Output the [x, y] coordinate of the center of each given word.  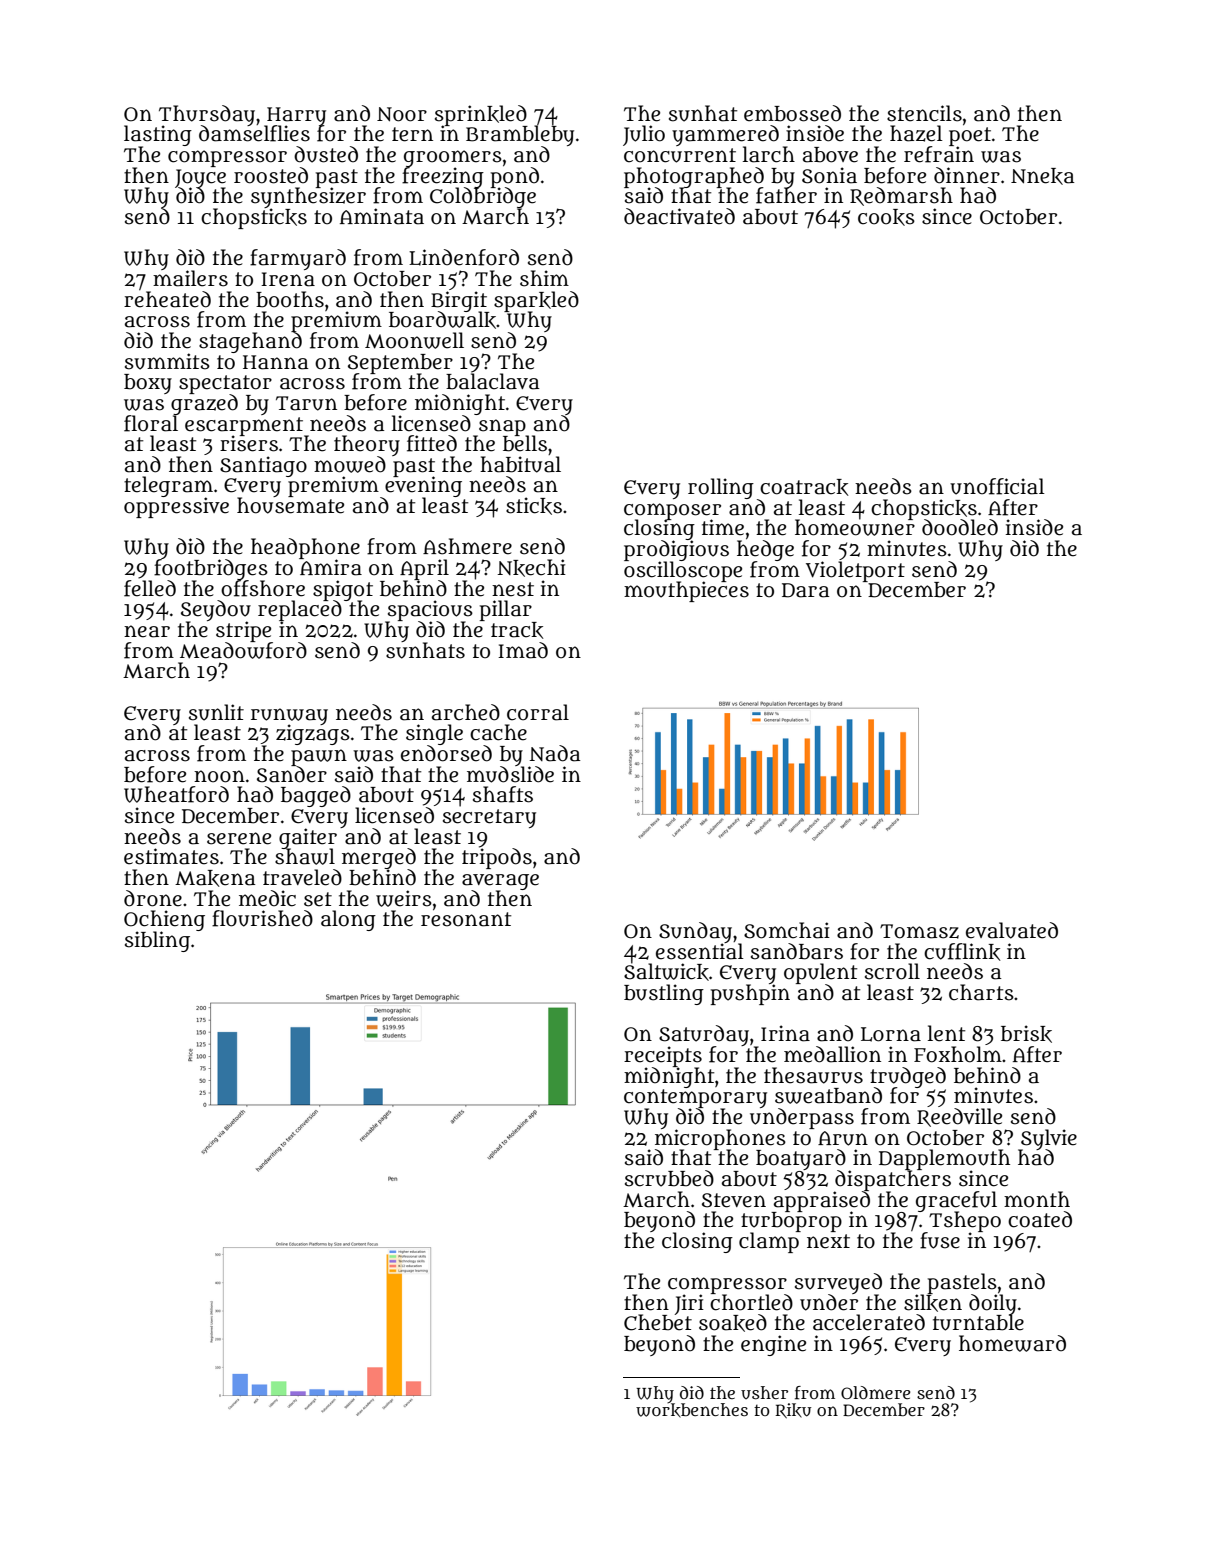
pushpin [750, 994]
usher [764, 1392]
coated [1040, 1219]
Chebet [658, 1323]
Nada [554, 753]
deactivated [679, 216]
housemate [290, 506]
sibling [157, 941]
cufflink [962, 952]
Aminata [382, 216]
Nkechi [531, 568]
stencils [924, 113]
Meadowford [243, 650]
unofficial [997, 486]
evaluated [1012, 930]
